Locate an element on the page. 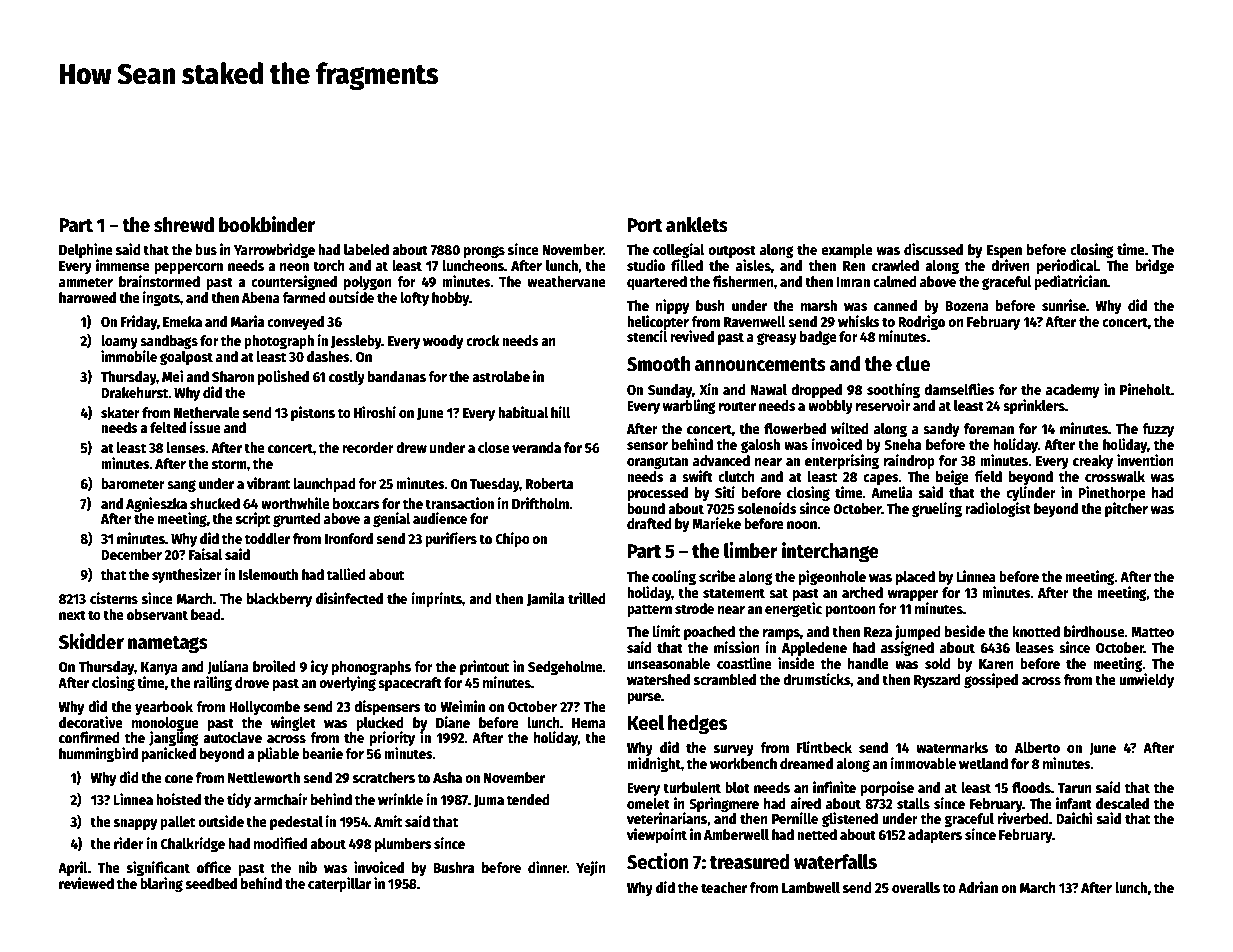  decorative is located at coordinates (91, 722).
